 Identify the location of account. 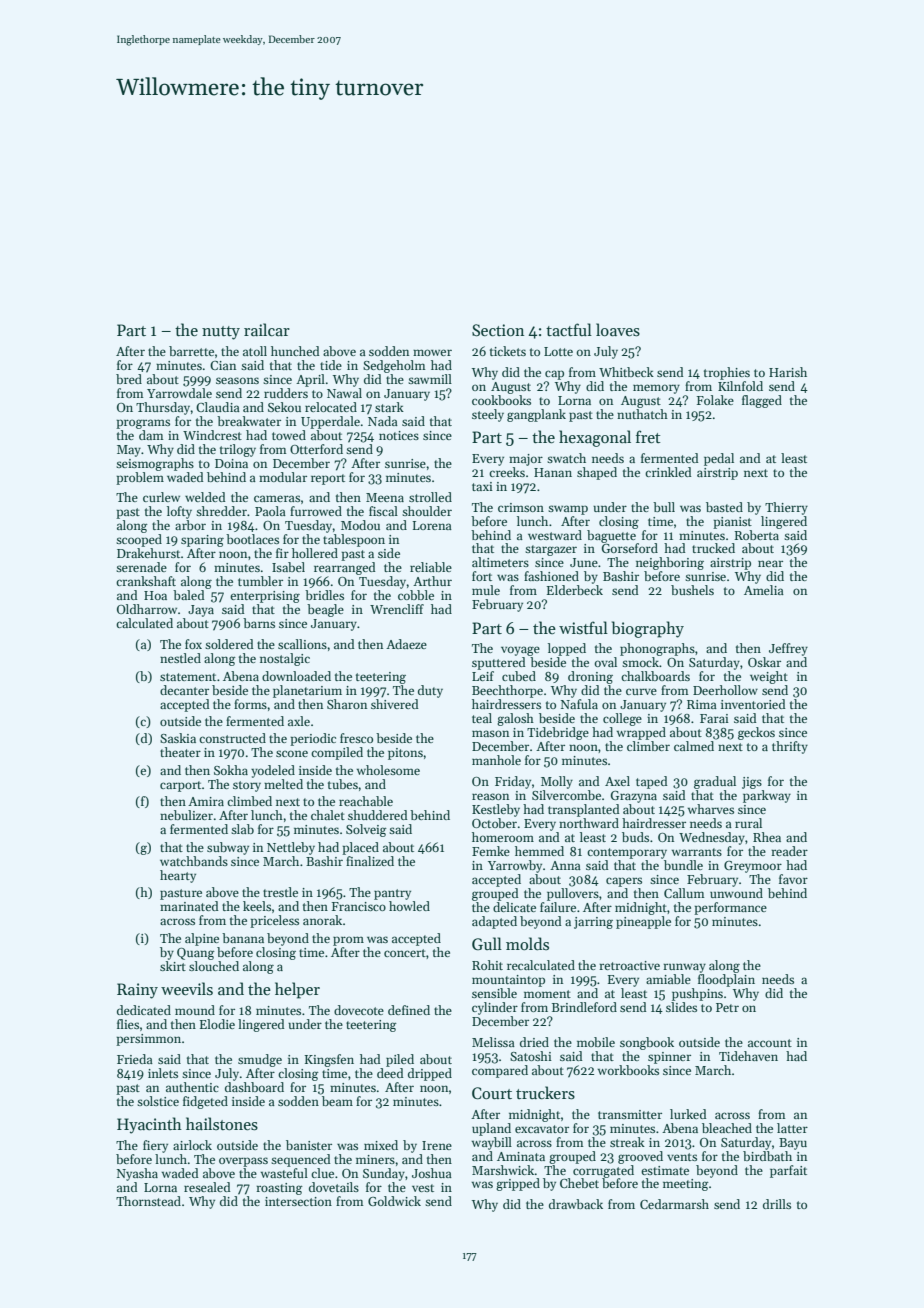
(770, 1043).
